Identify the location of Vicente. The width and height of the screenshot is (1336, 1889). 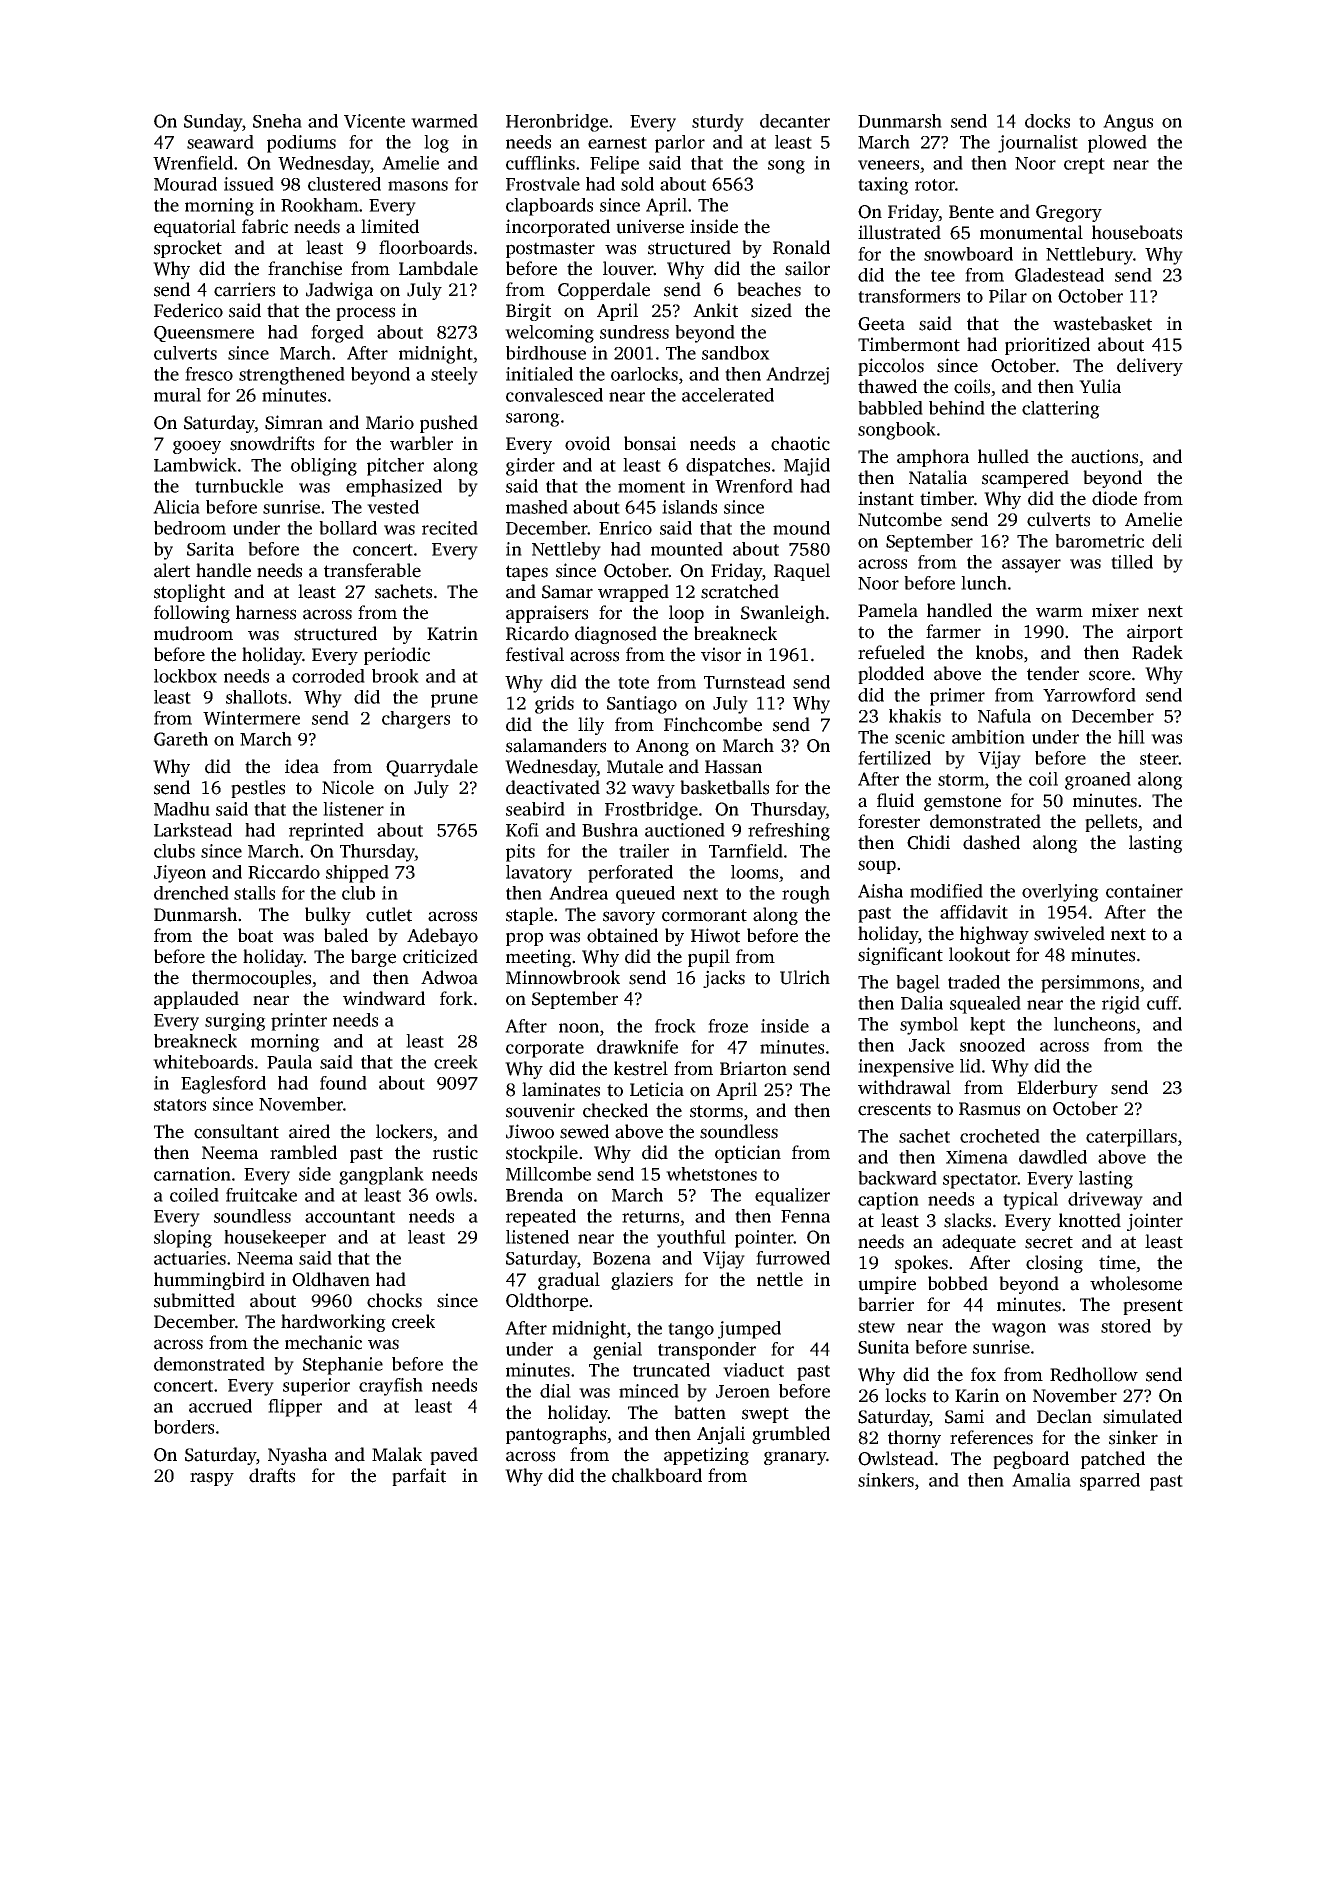
(374, 121).
